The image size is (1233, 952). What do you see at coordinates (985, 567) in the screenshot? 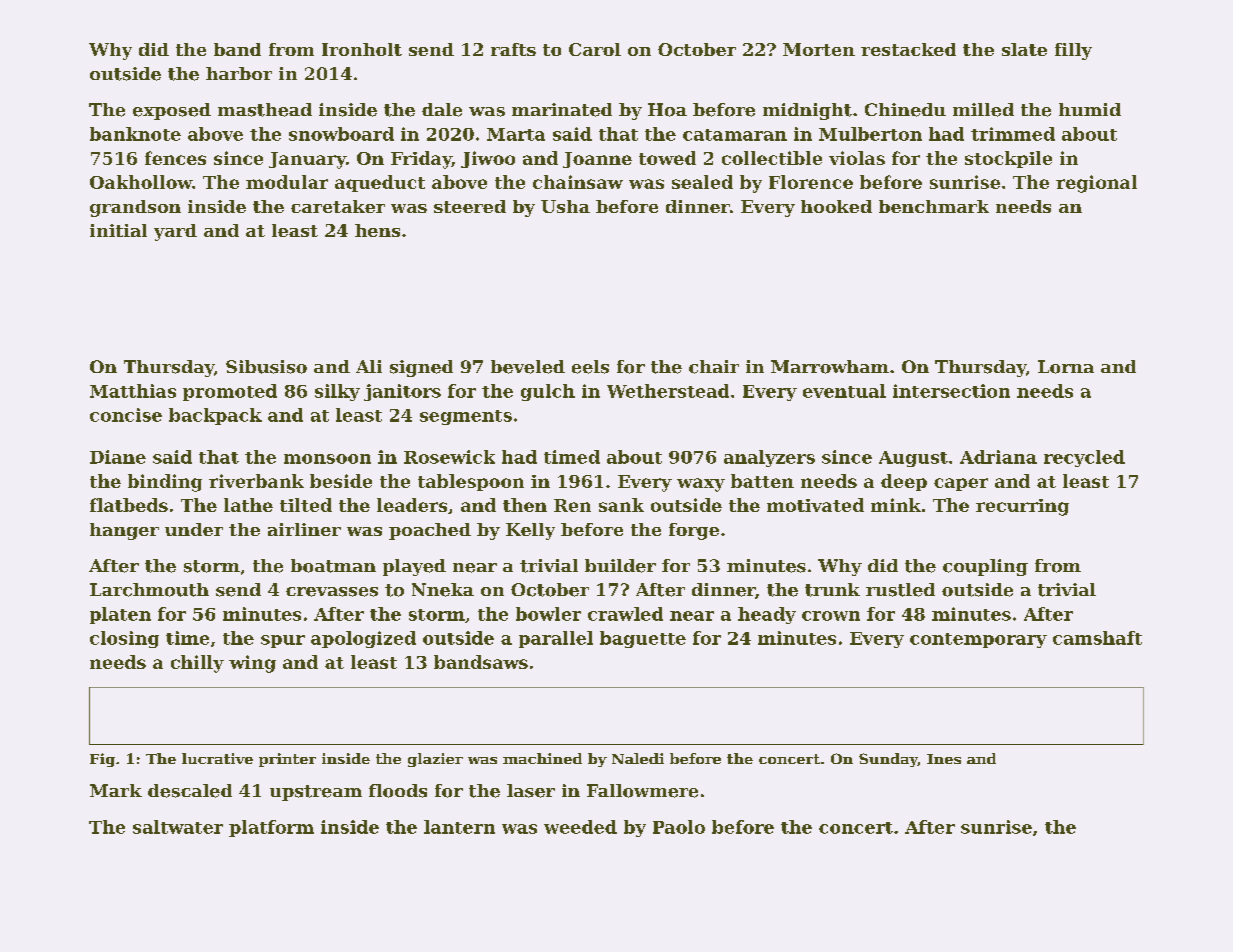
I see `coupling` at bounding box center [985, 567].
